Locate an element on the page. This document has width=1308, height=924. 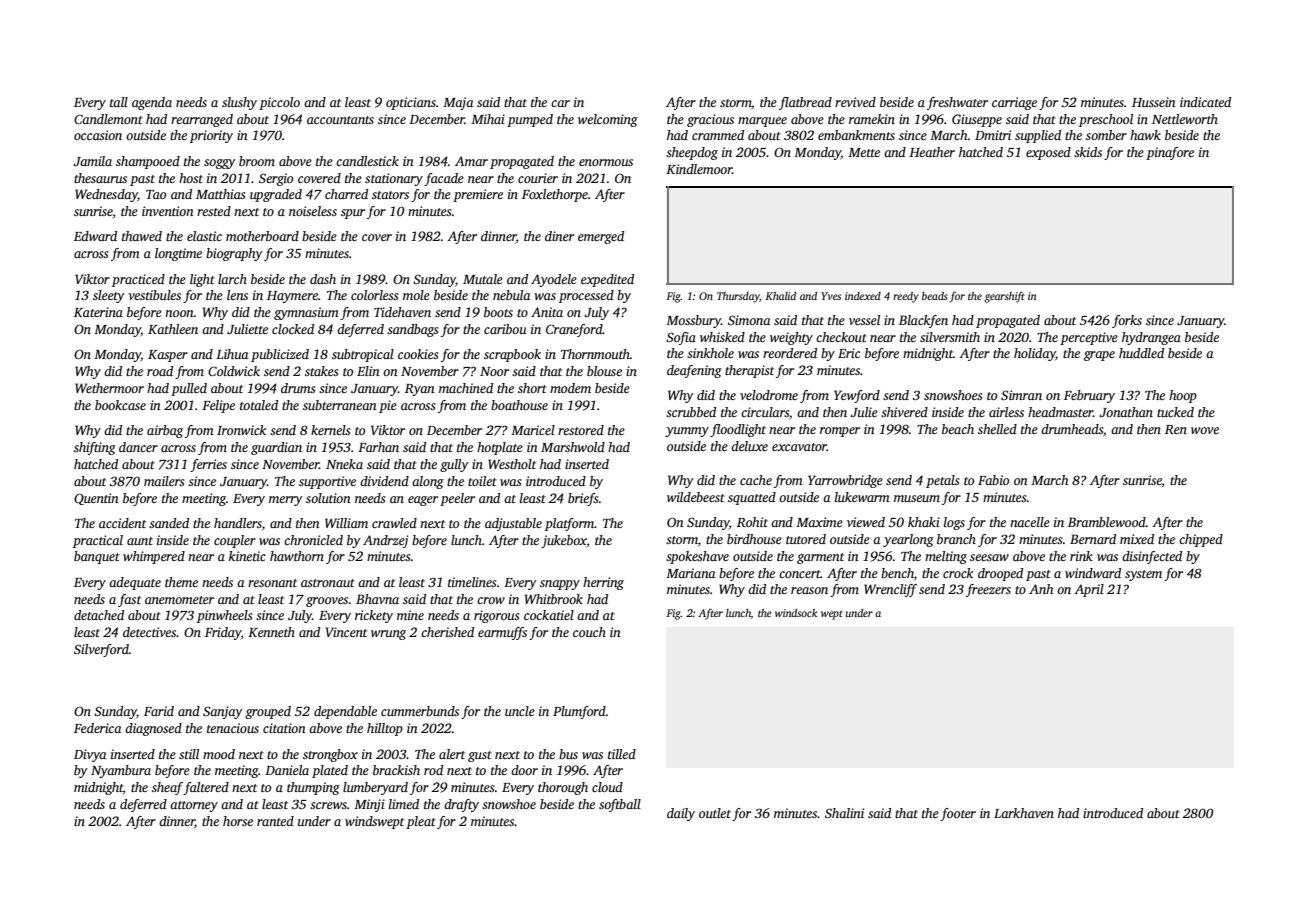
exposed is located at coordinates (1048, 153).
